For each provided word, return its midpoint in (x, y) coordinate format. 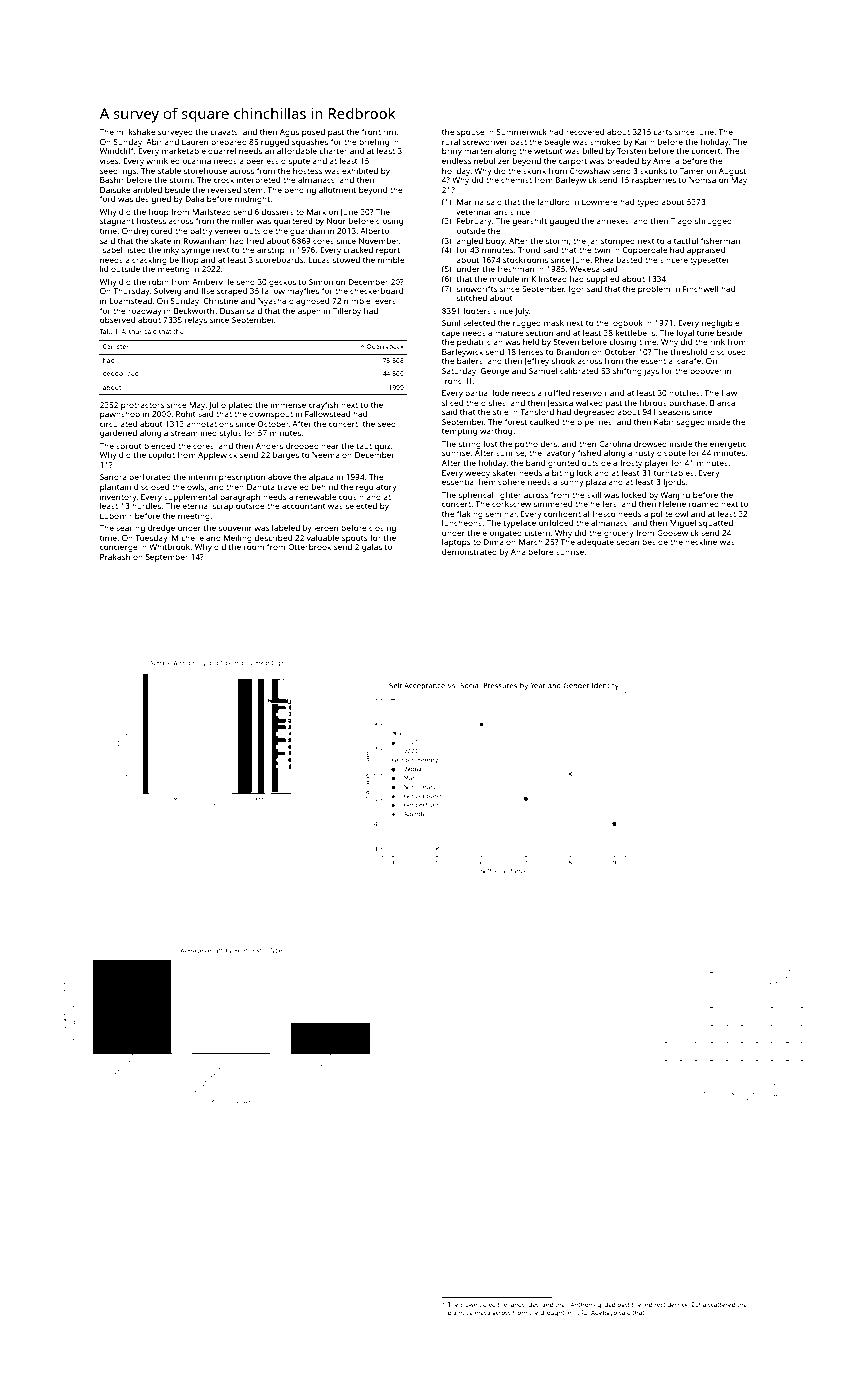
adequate (595, 543)
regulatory (376, 488)
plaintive (460, 1313)
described (273, 538)
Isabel (111, 250)
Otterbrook (309, 547)
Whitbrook (169, 547)
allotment (337, 190)
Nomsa (702, 180)
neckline (701, 542)
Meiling (238, 539)
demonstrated (469, 552)
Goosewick (678, 533)
